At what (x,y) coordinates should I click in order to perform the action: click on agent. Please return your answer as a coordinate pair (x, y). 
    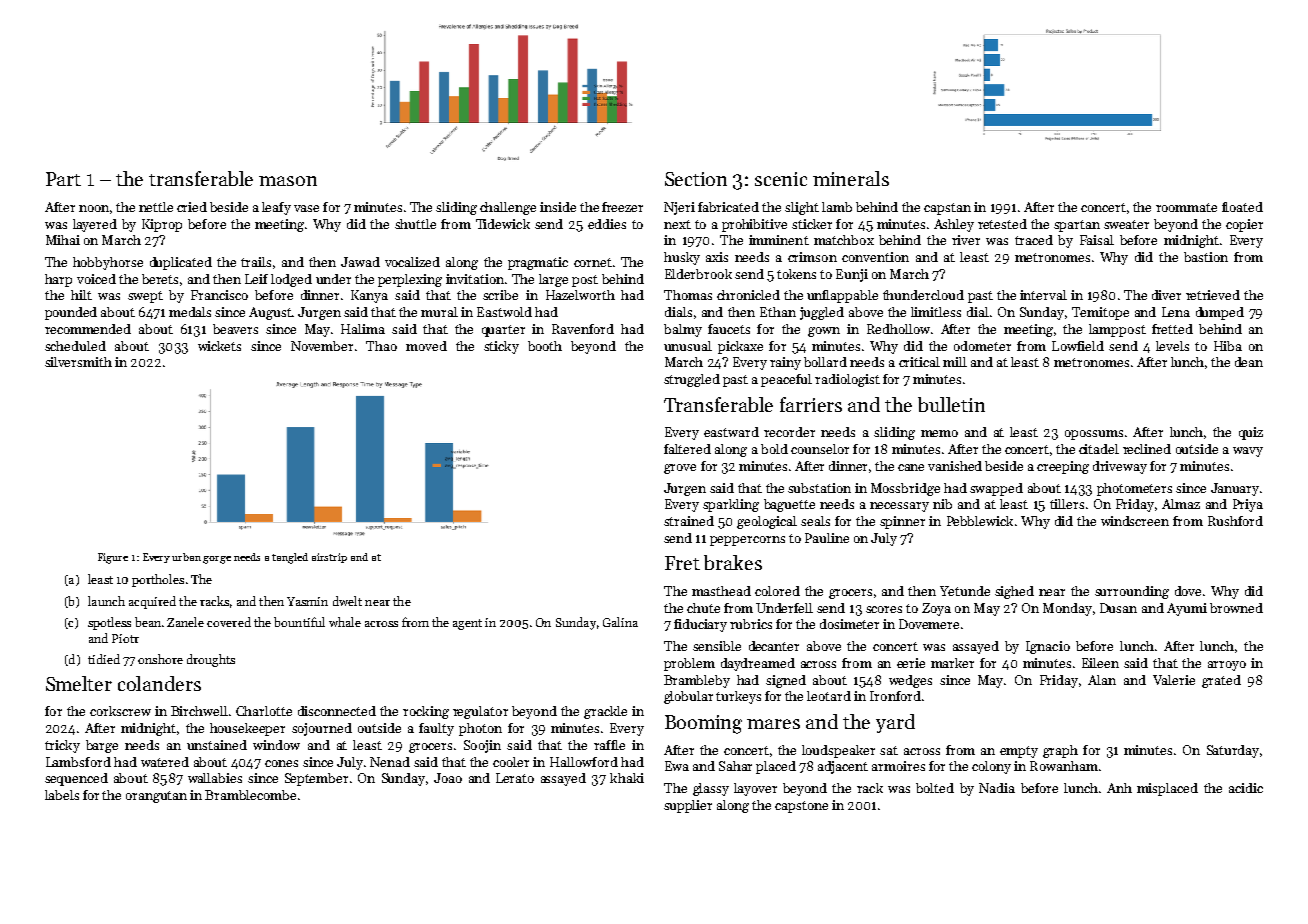
    Looking at the image, I should click on (467, 624).
